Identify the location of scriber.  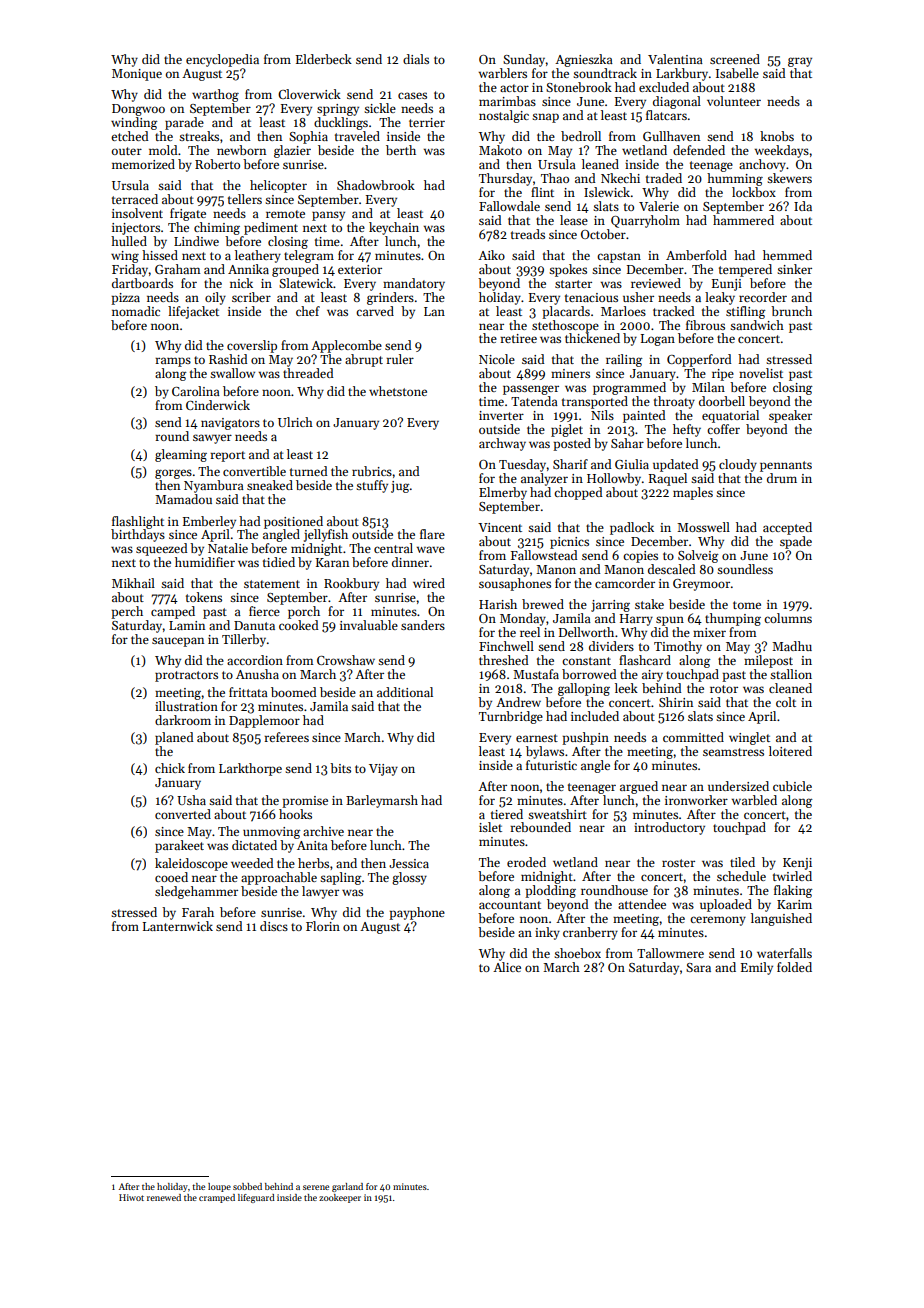
(251, 297).
